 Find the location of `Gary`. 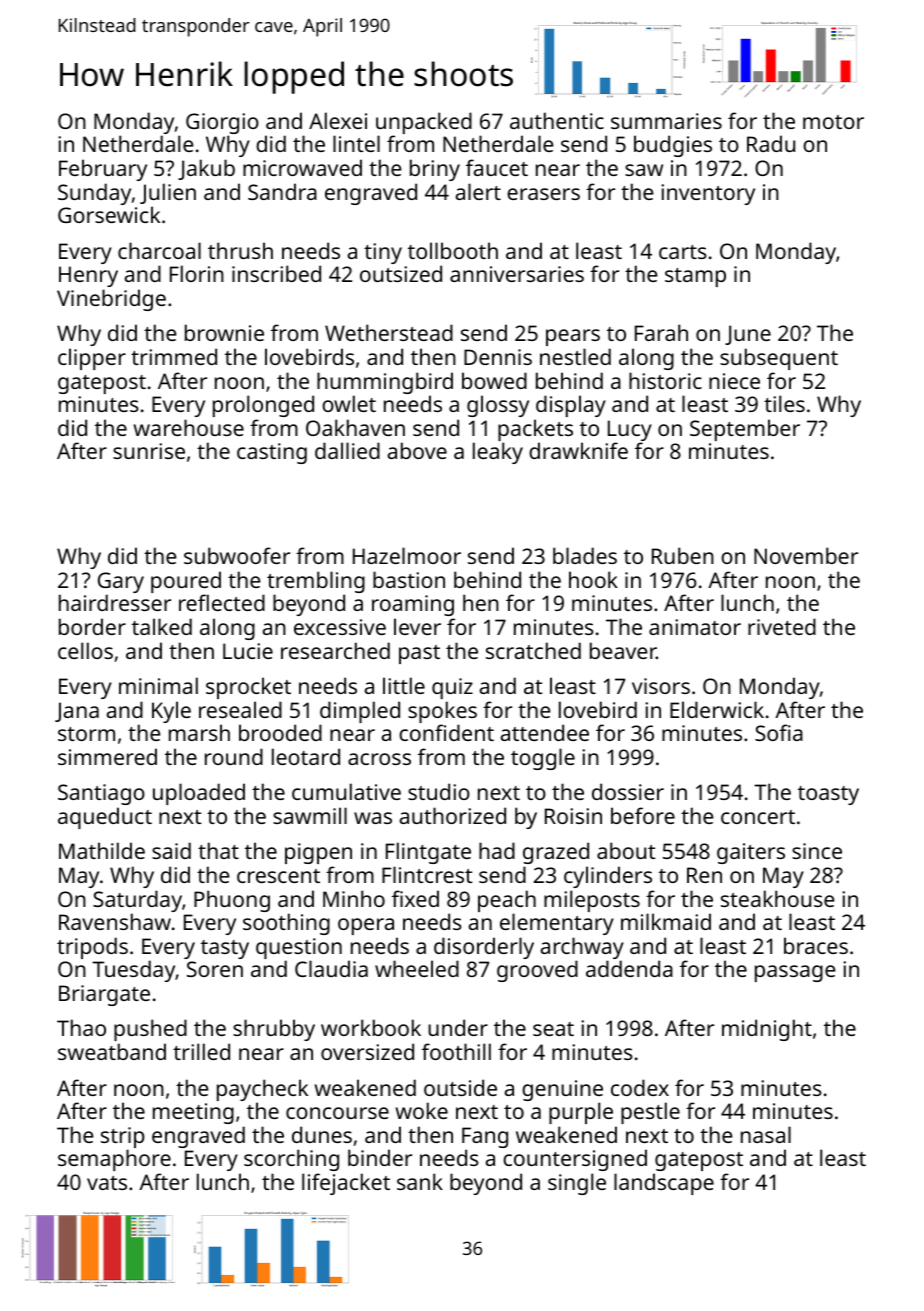

Gary is located at coordinates (121, 582).
